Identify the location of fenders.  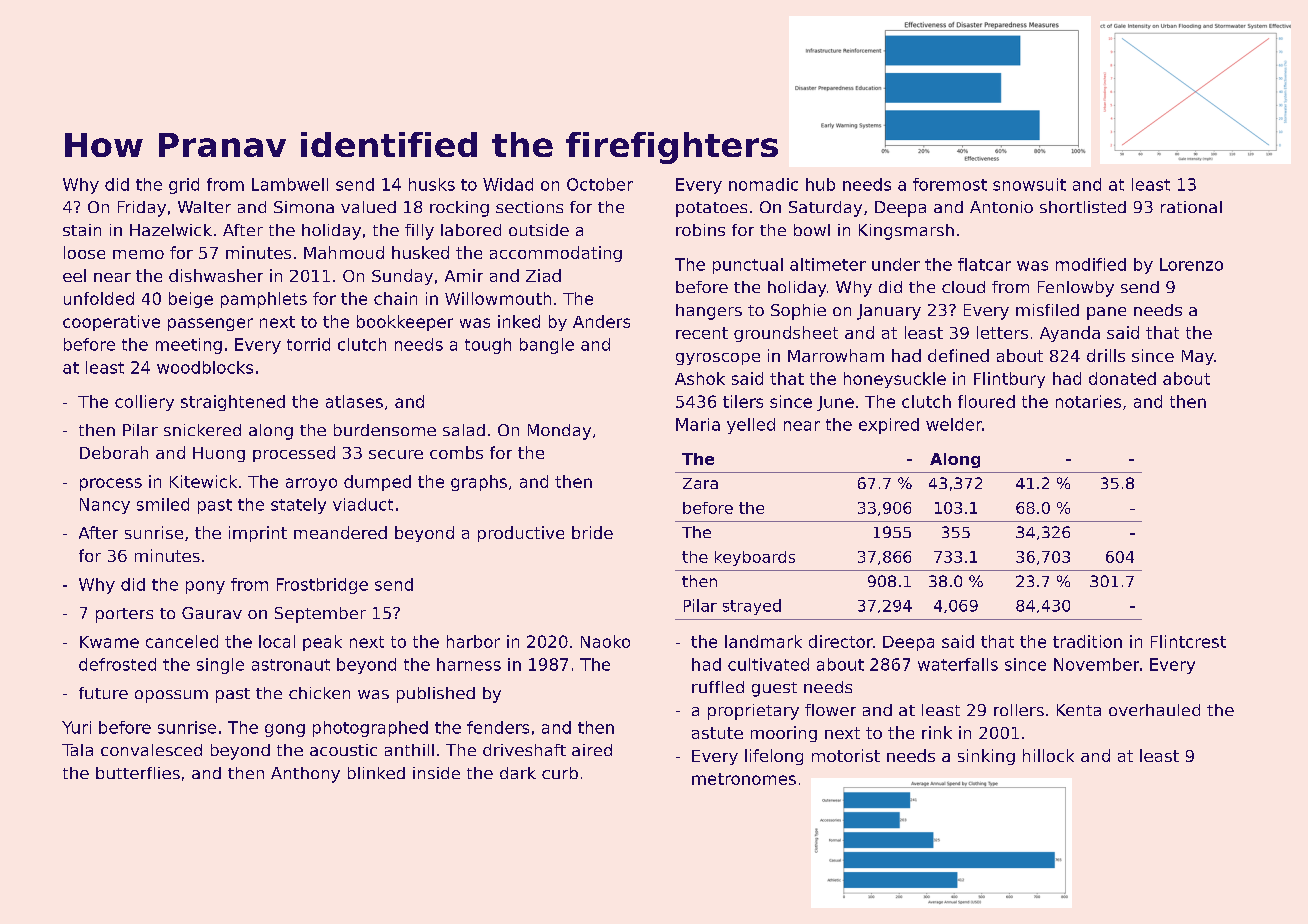
(498, 727).
